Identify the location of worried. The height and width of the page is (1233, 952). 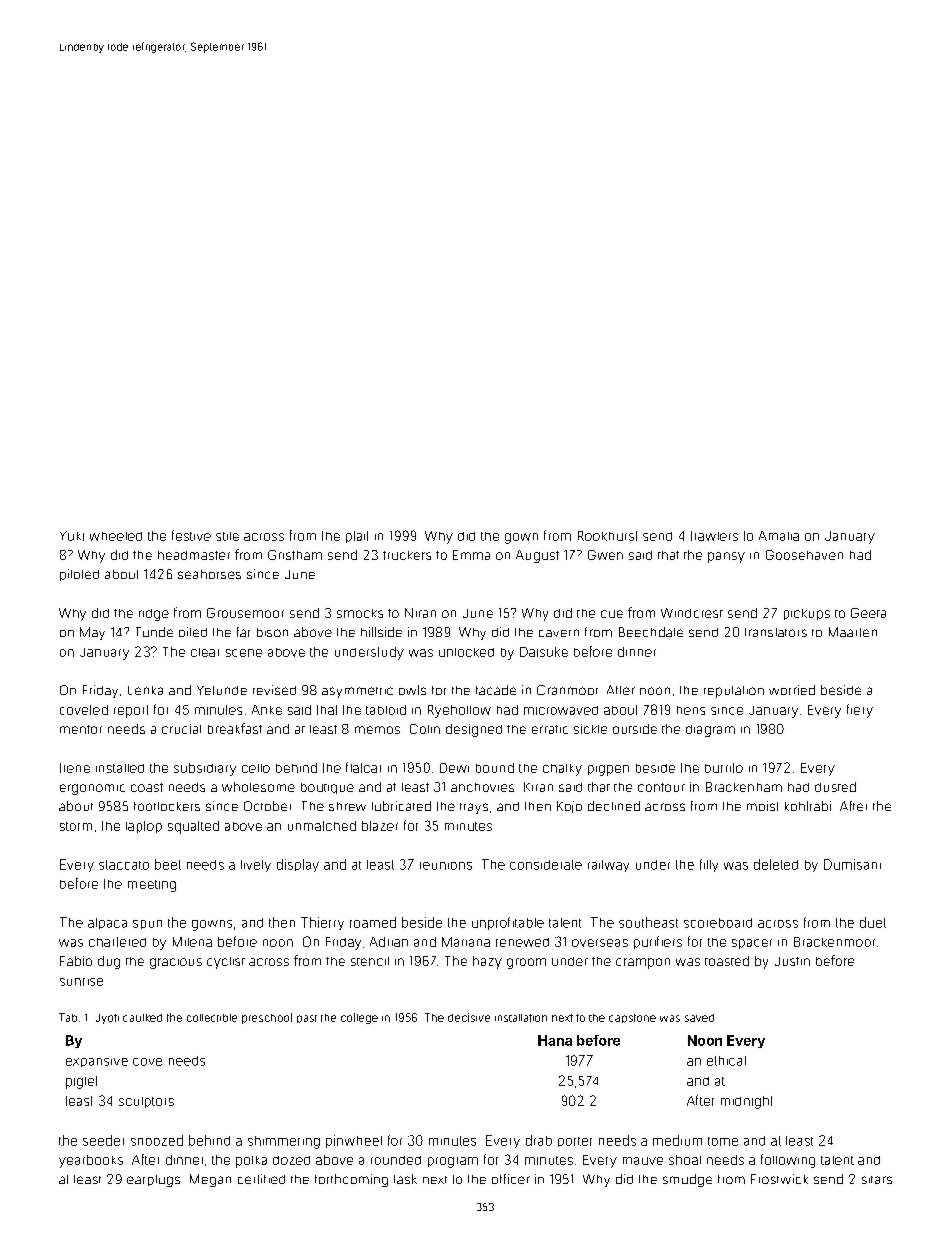
(792, 690).
